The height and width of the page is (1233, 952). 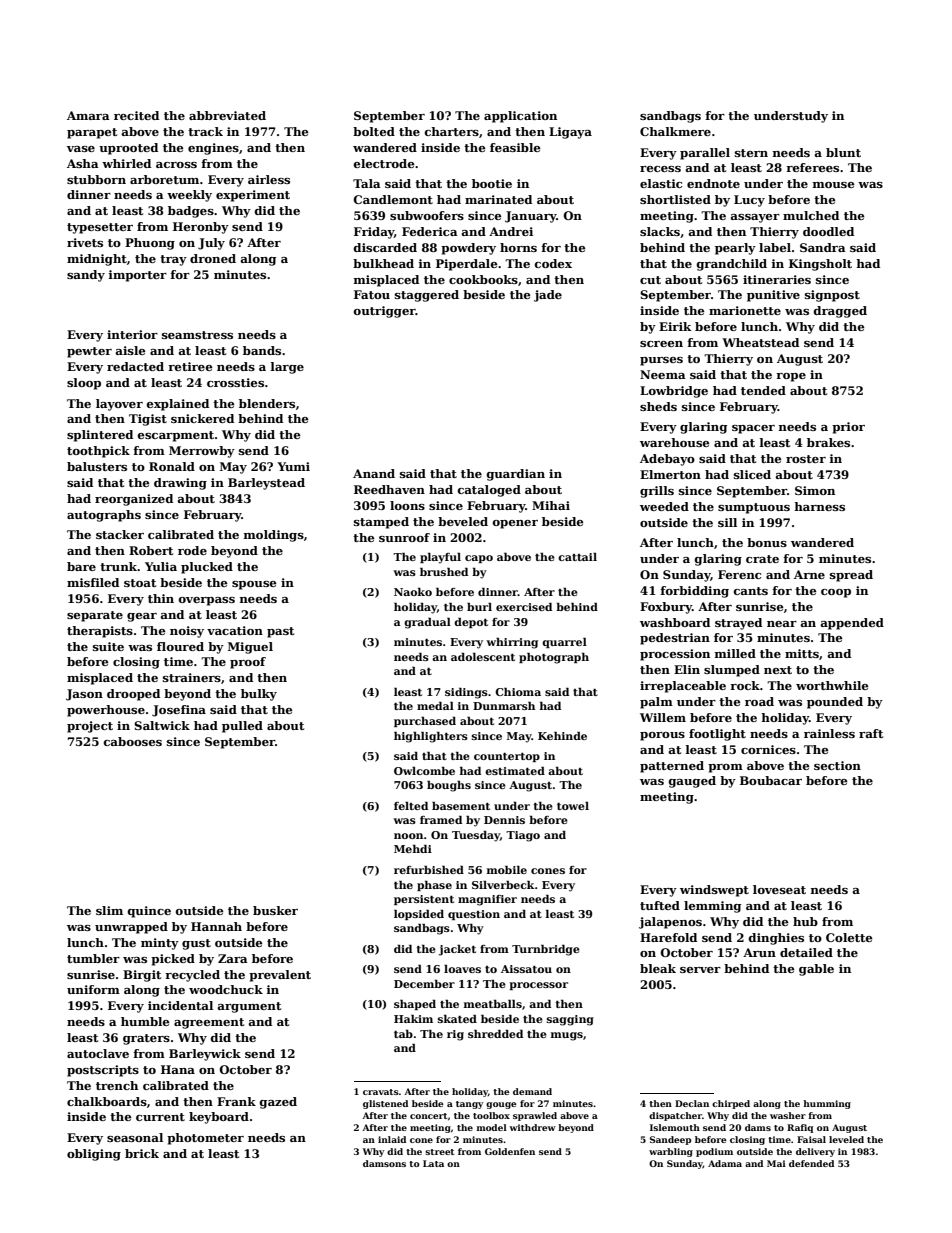 I want to click on demand, so click(x=532, y=1091).
